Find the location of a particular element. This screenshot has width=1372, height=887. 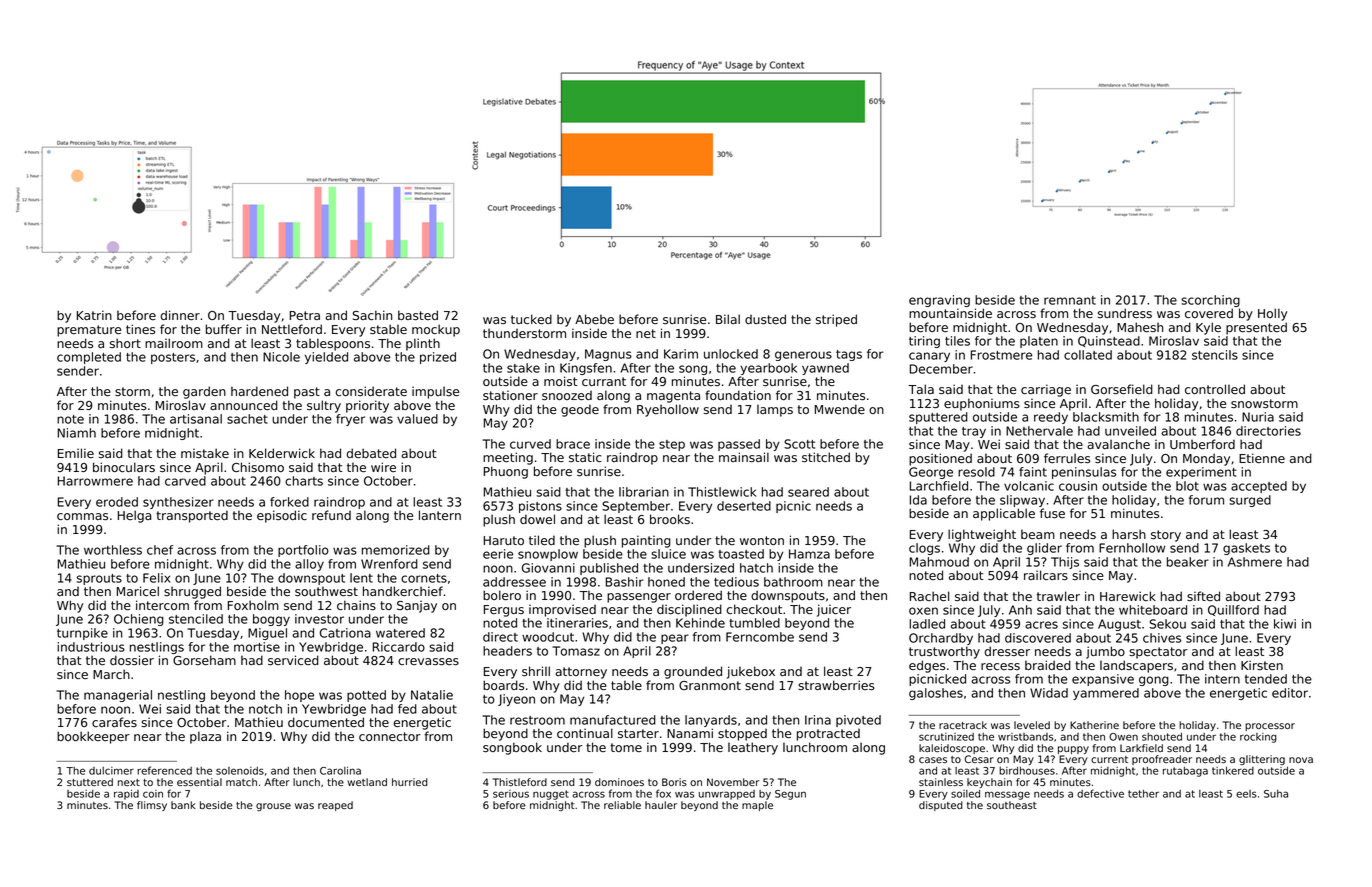

disputed is located at coordinates (941, 806).
